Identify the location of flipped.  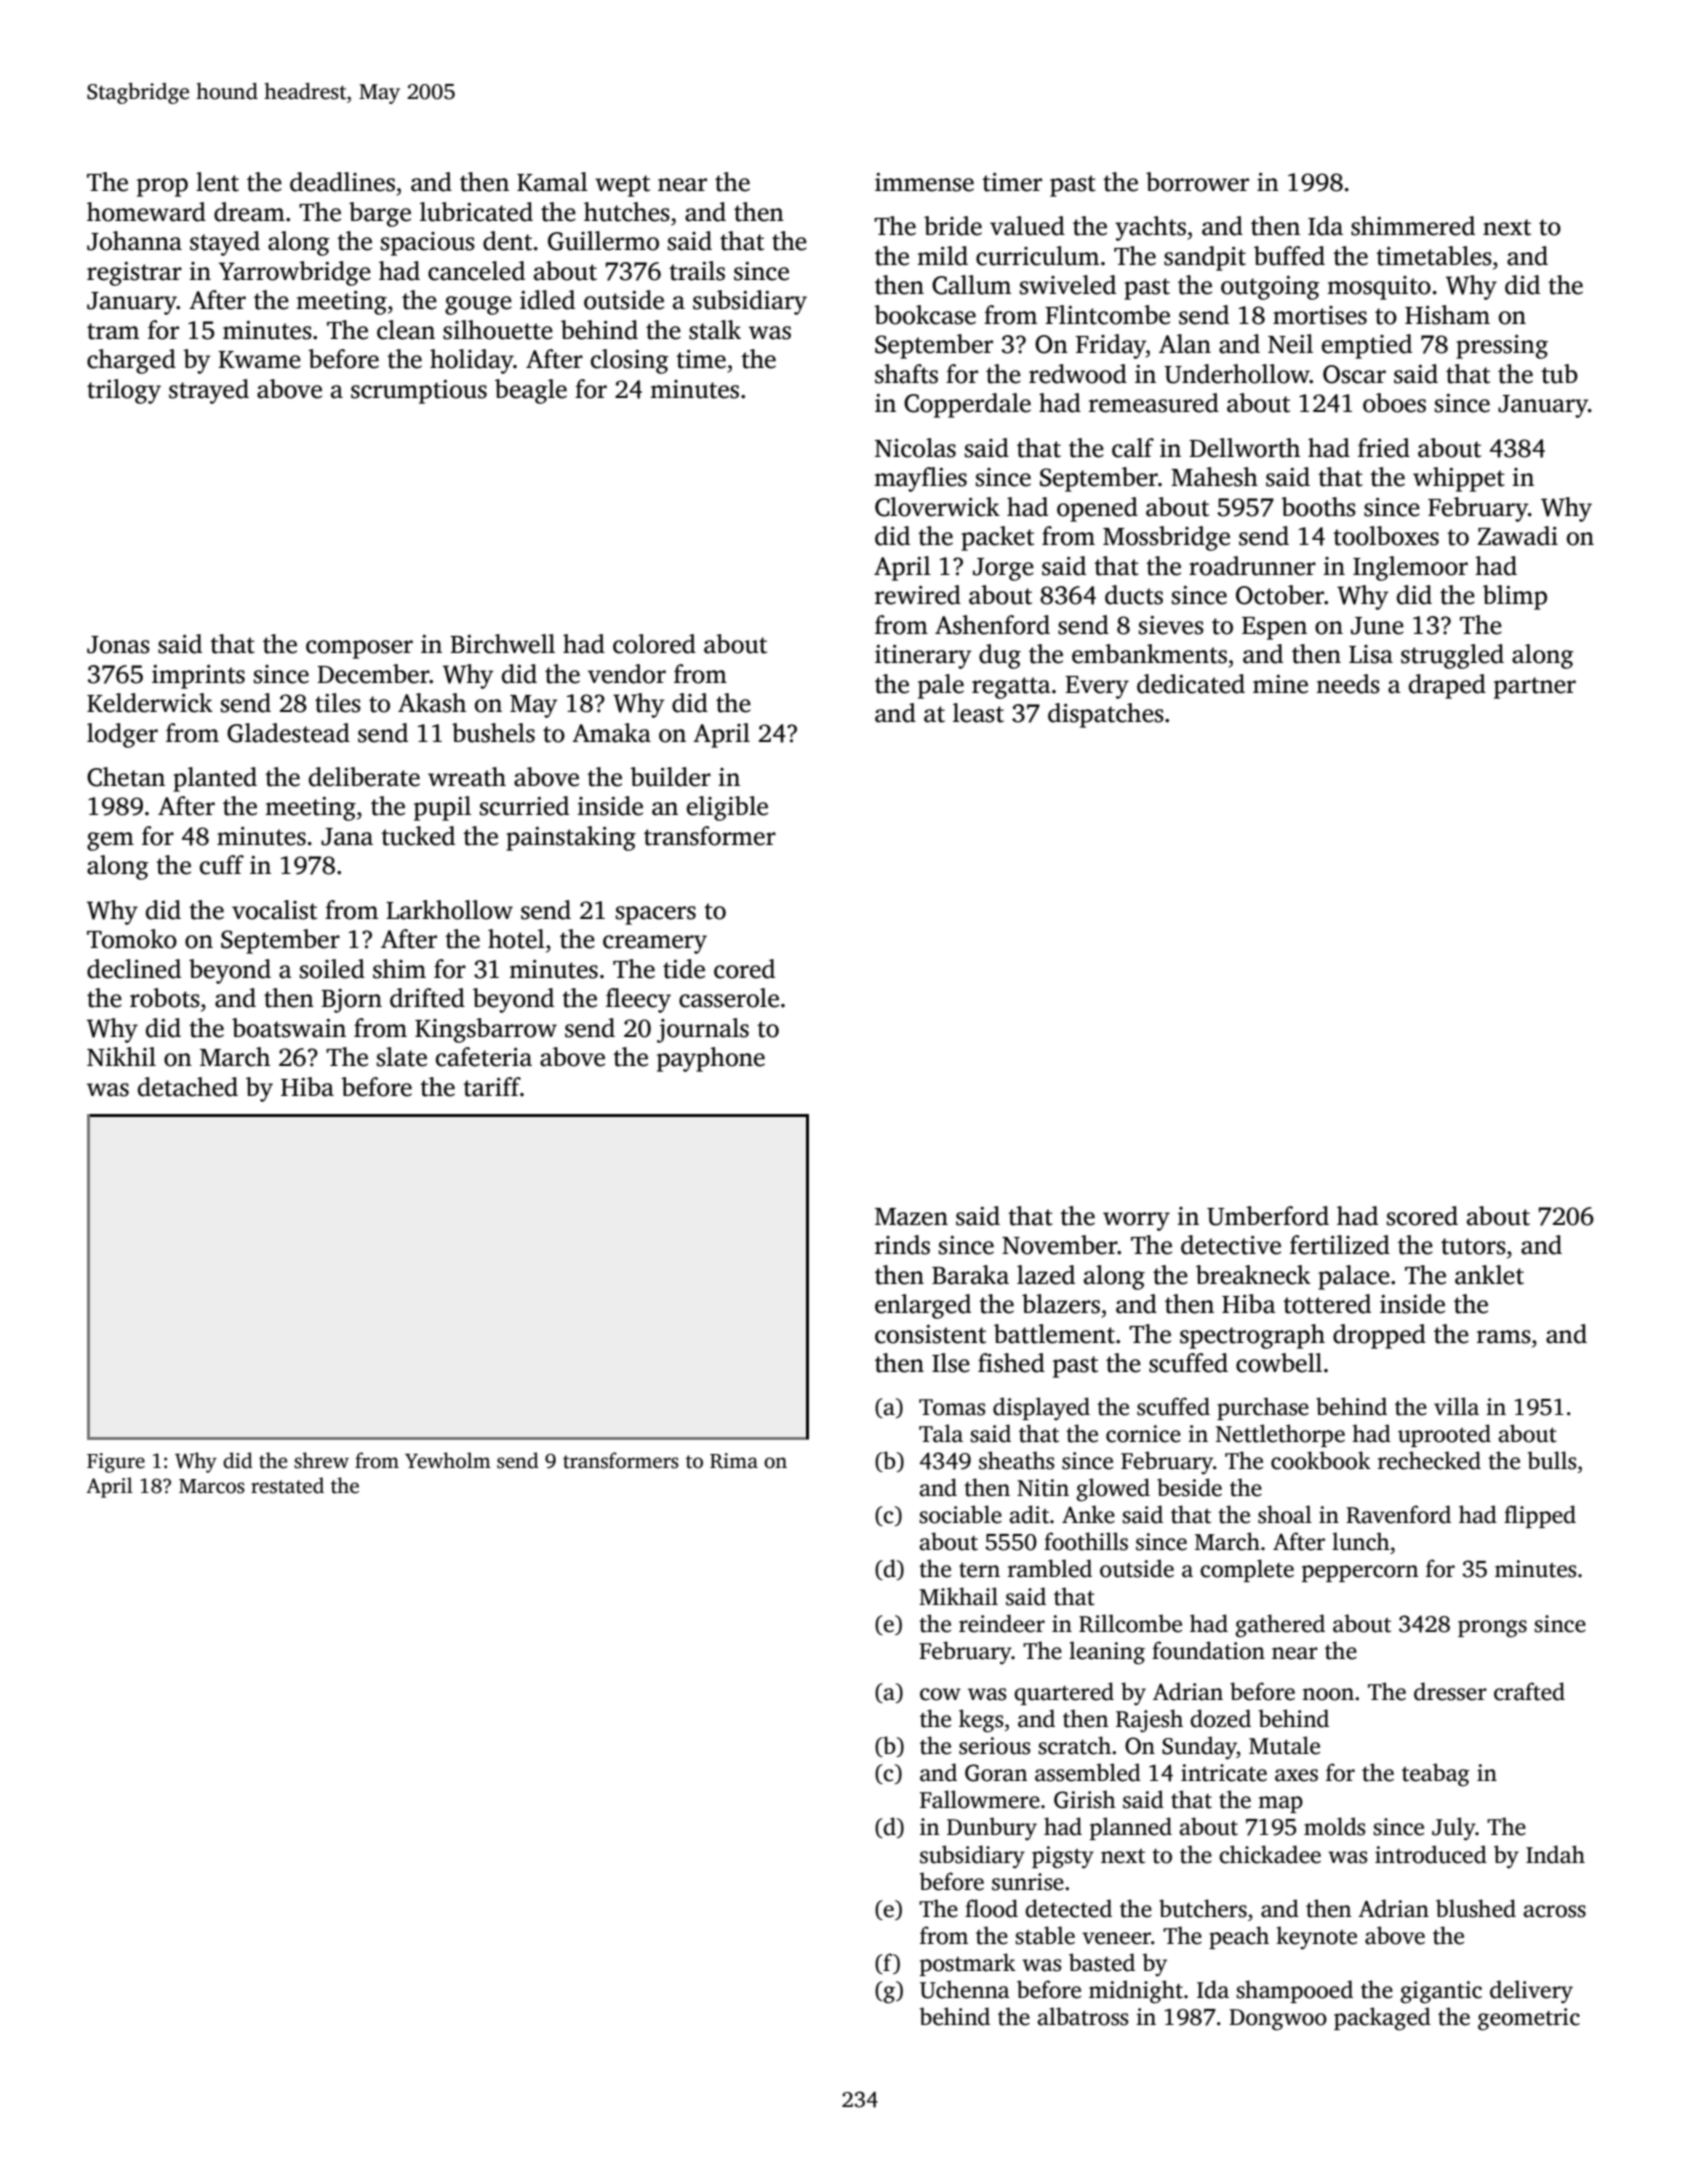
(1540, 1516).
